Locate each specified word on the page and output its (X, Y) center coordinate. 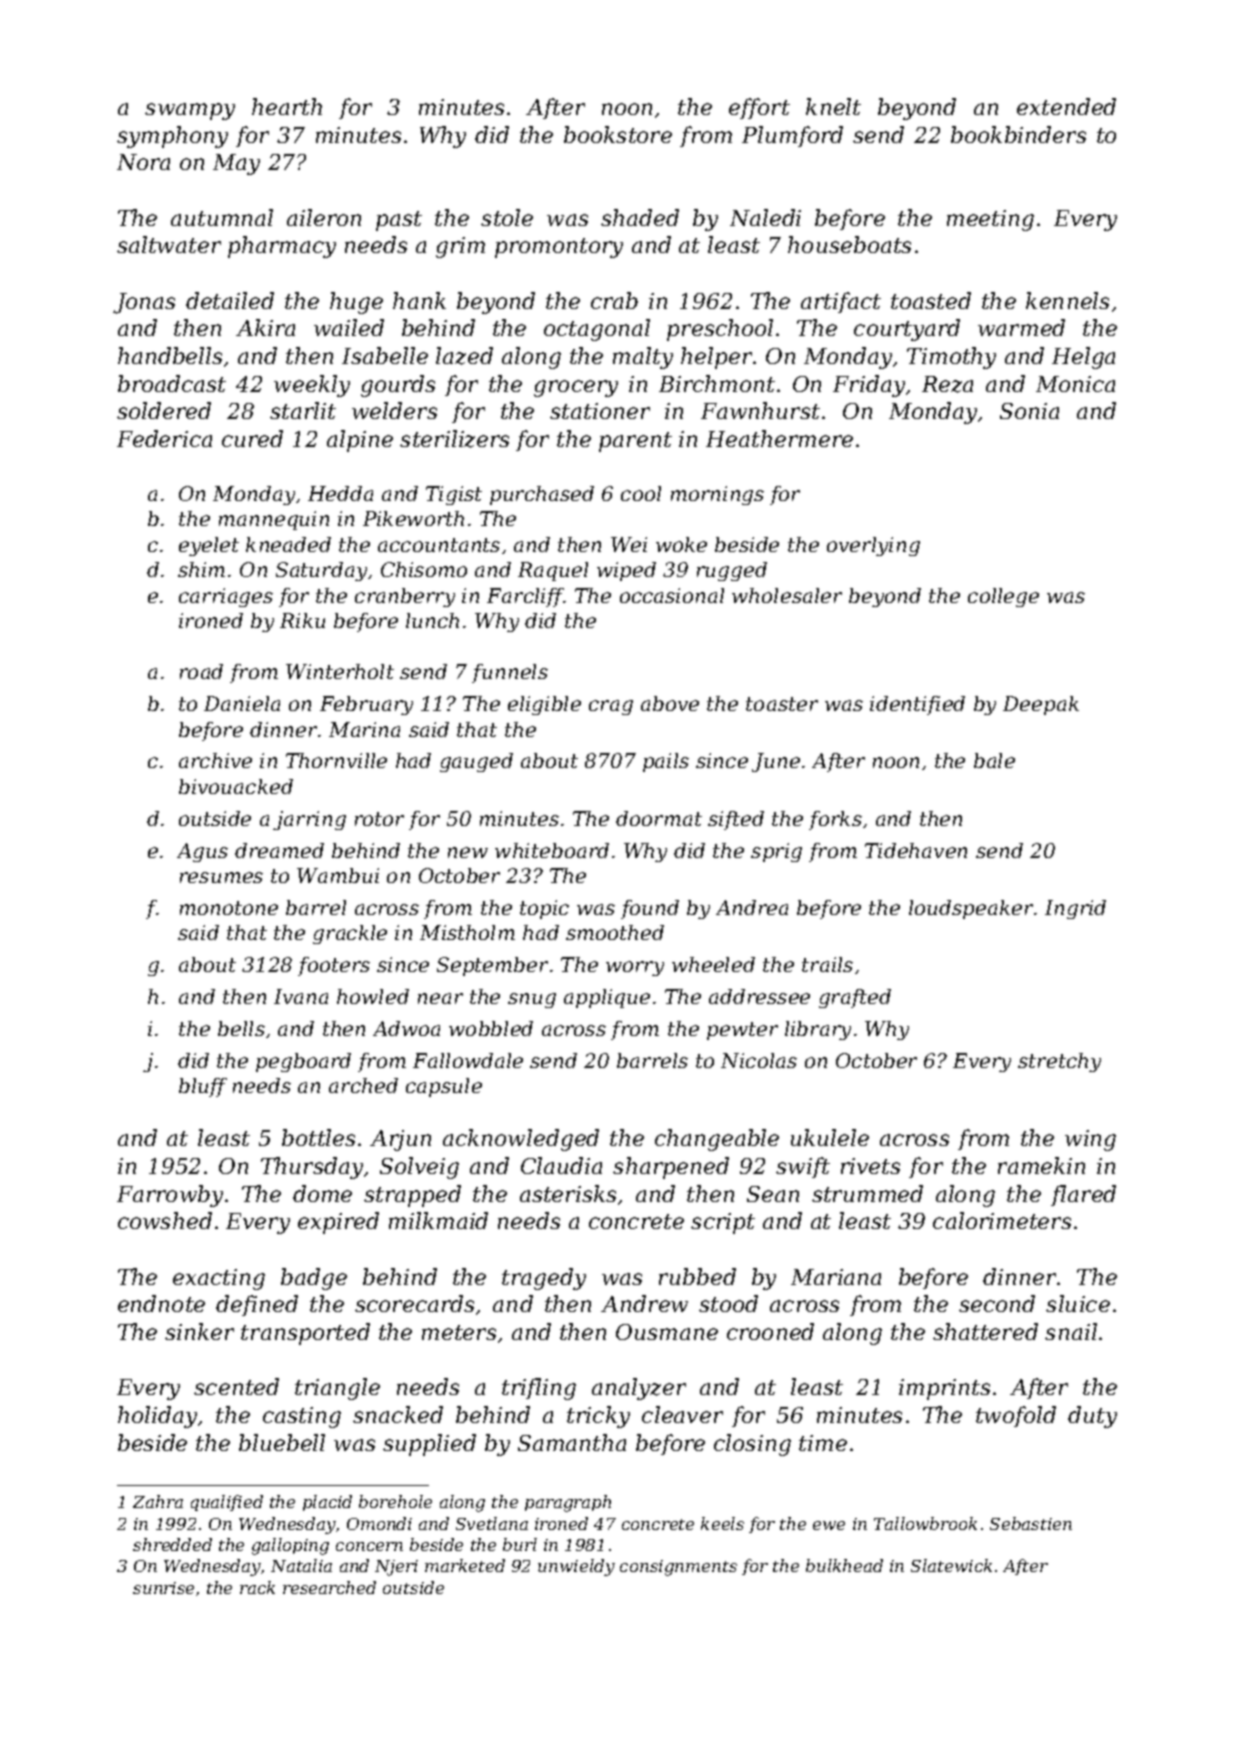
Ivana (301, 996)
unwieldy (576, 1567)
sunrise (163, 1588)
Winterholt (340, 671)
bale (994, 760)
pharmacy (282, 247)
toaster (782, 704)
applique (607, 998)
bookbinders (1018, 134)
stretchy (1059, 1062)
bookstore (618, 134)
